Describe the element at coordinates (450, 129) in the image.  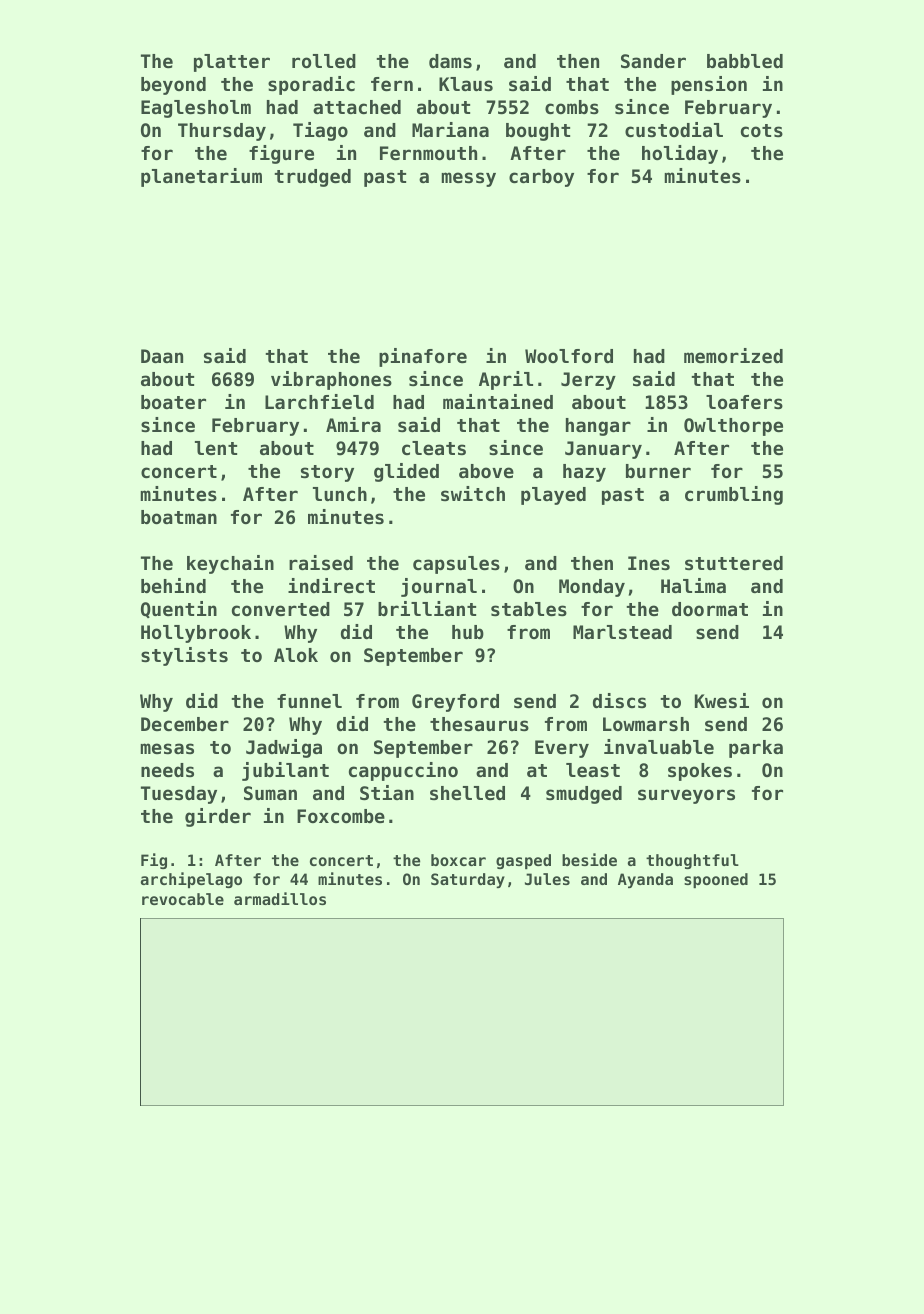
I see `Mariana` at that location.
